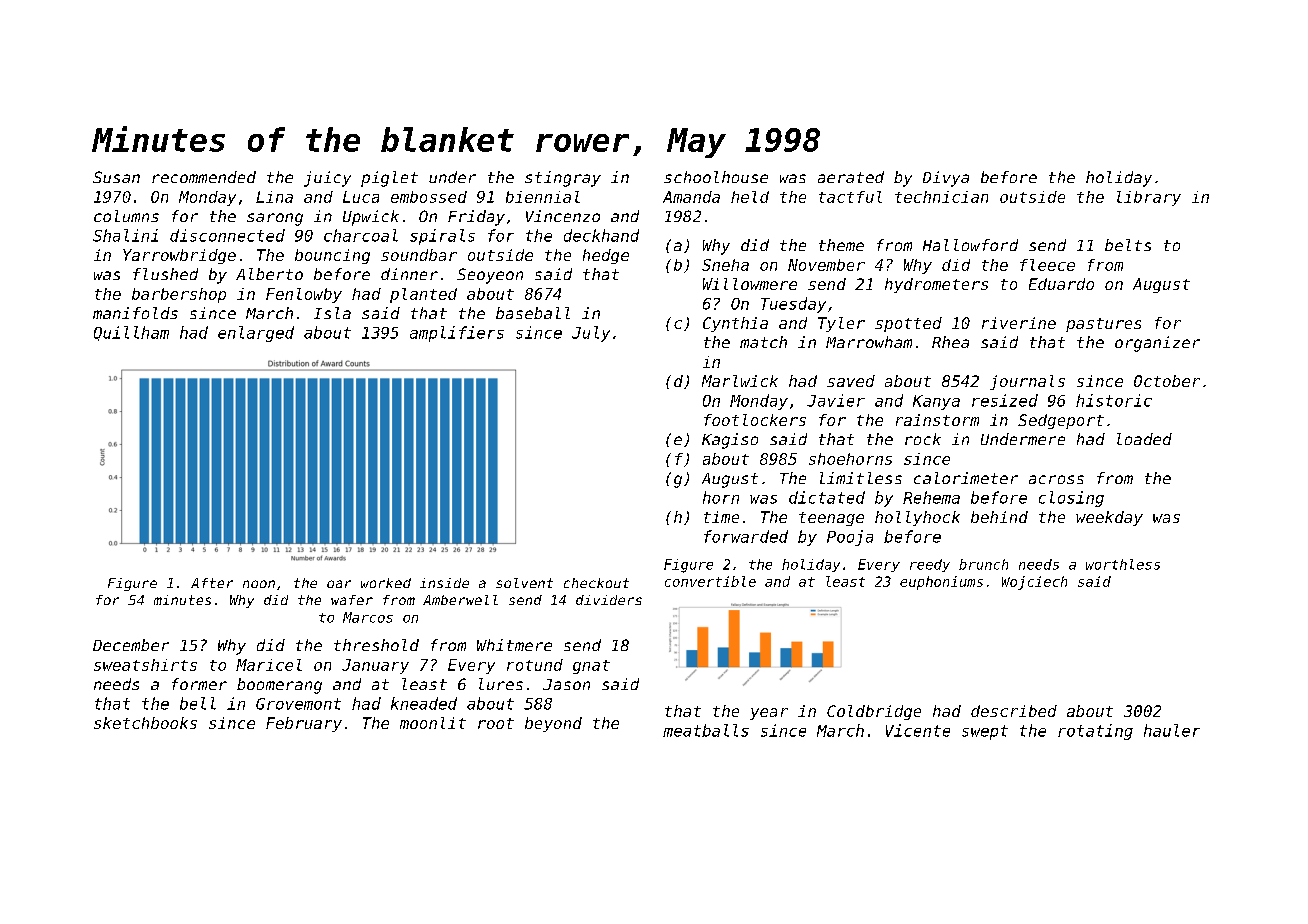 The height and width of the page is (924, 1308). I want to click on oar, so click(339, 584).
